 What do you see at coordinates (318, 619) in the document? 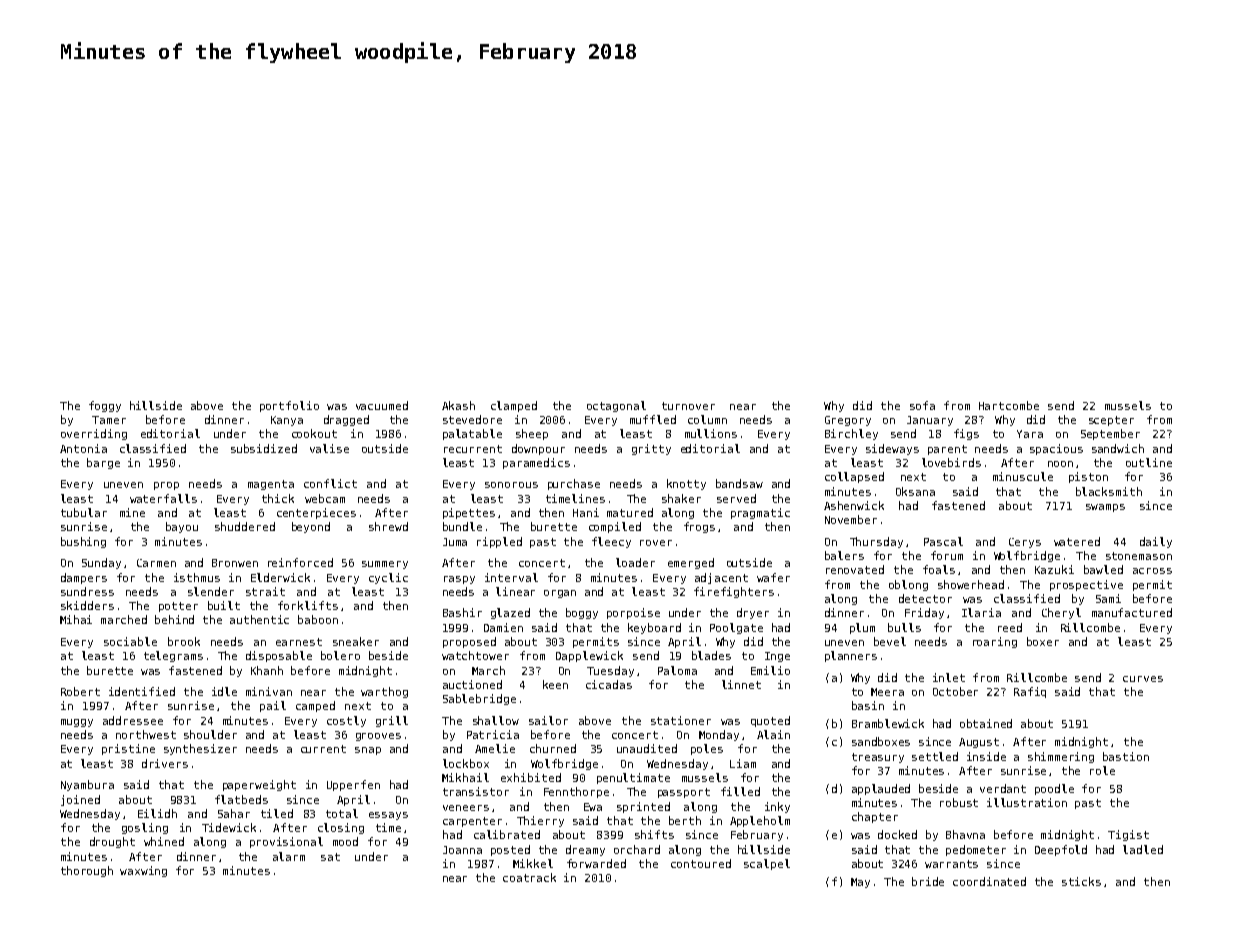
I see `baboon` at bounding box center [318, 619].
